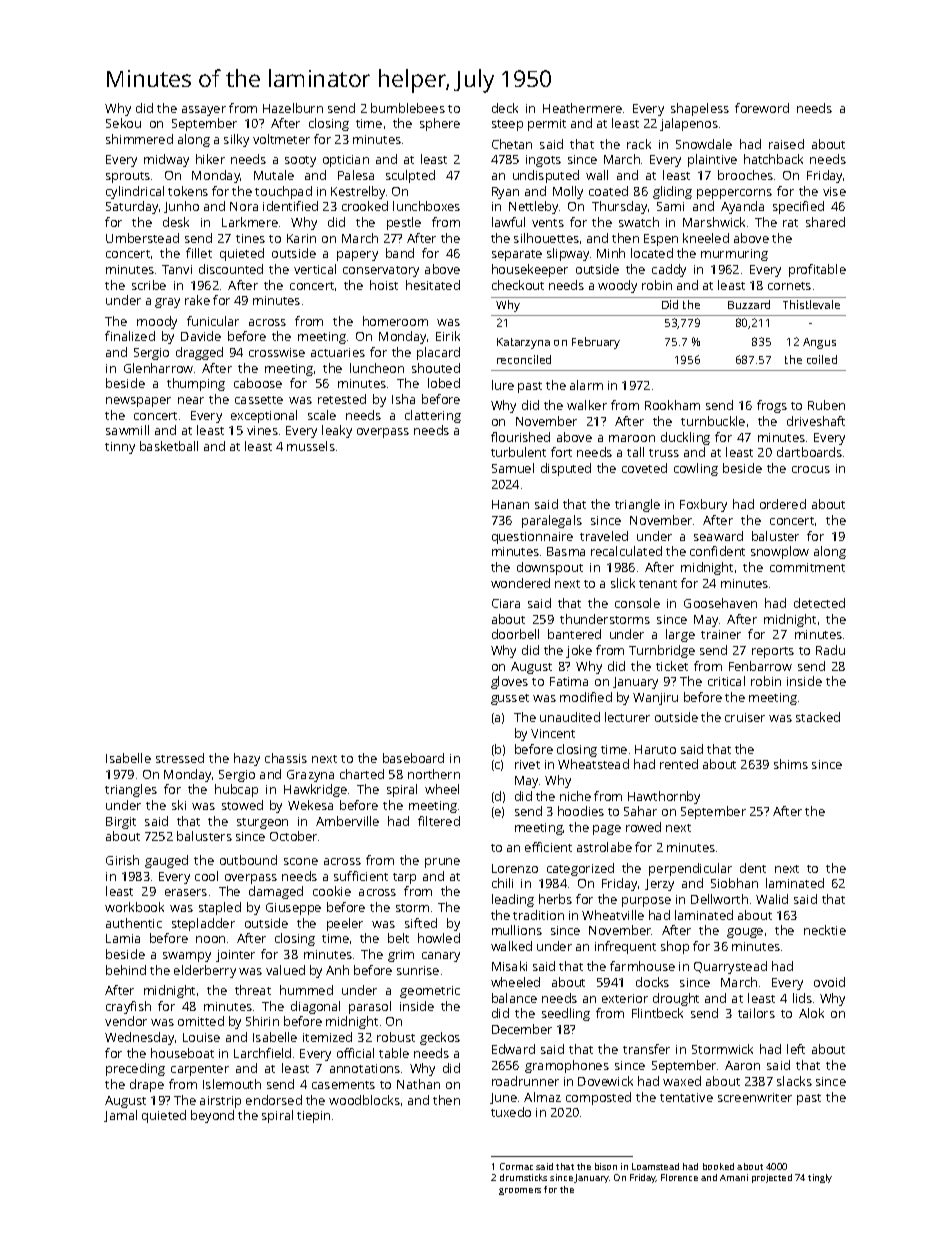 The width and height of the document is (952, 1233). Describe the element at coordinates (762, 108) in the document. I see `foreword` at that location.
